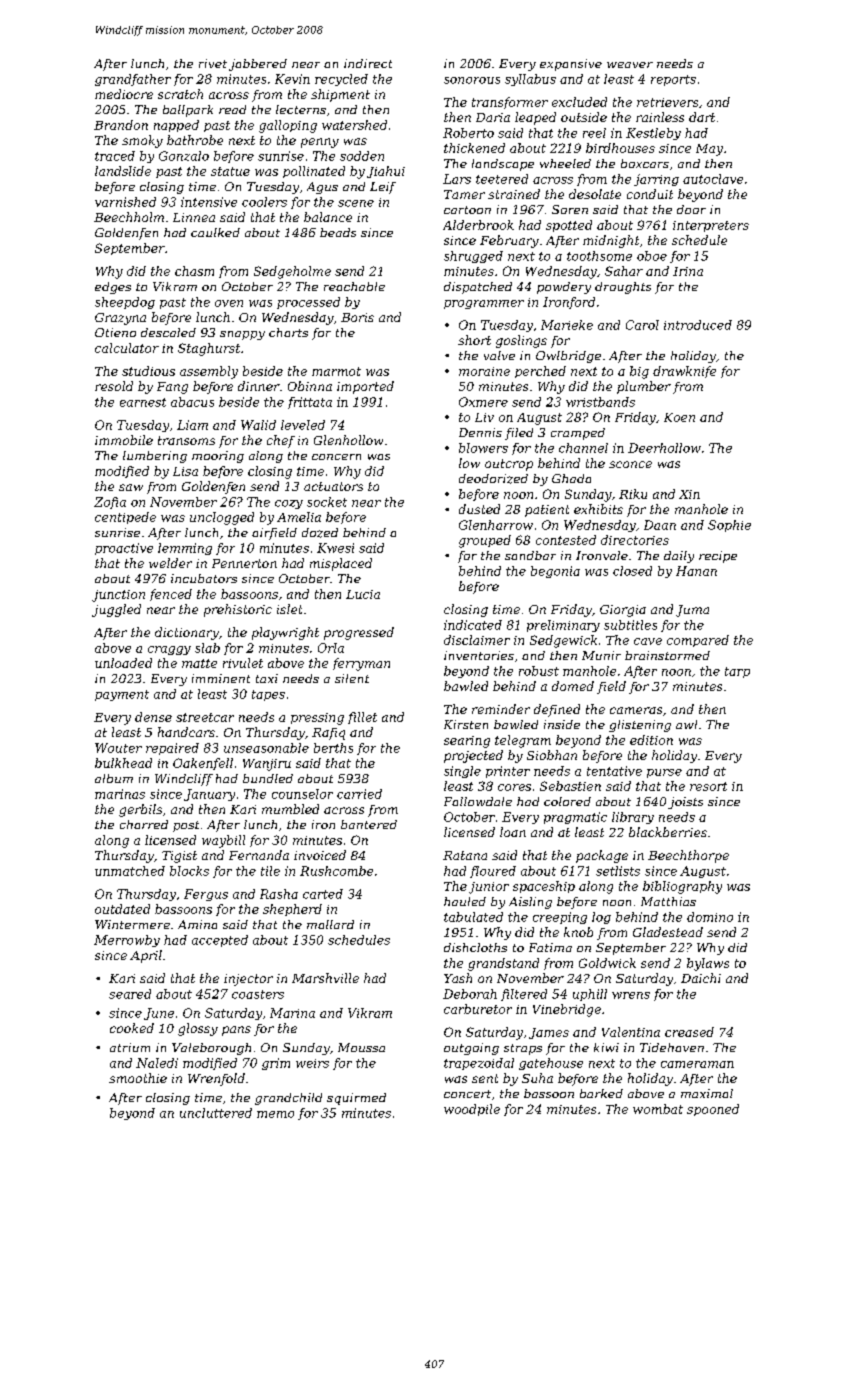 This document has width=849, height=1400. What do you see at coordinates (473, 257) in the document?
I see `shrugged` at bounding box center [473, 257].
